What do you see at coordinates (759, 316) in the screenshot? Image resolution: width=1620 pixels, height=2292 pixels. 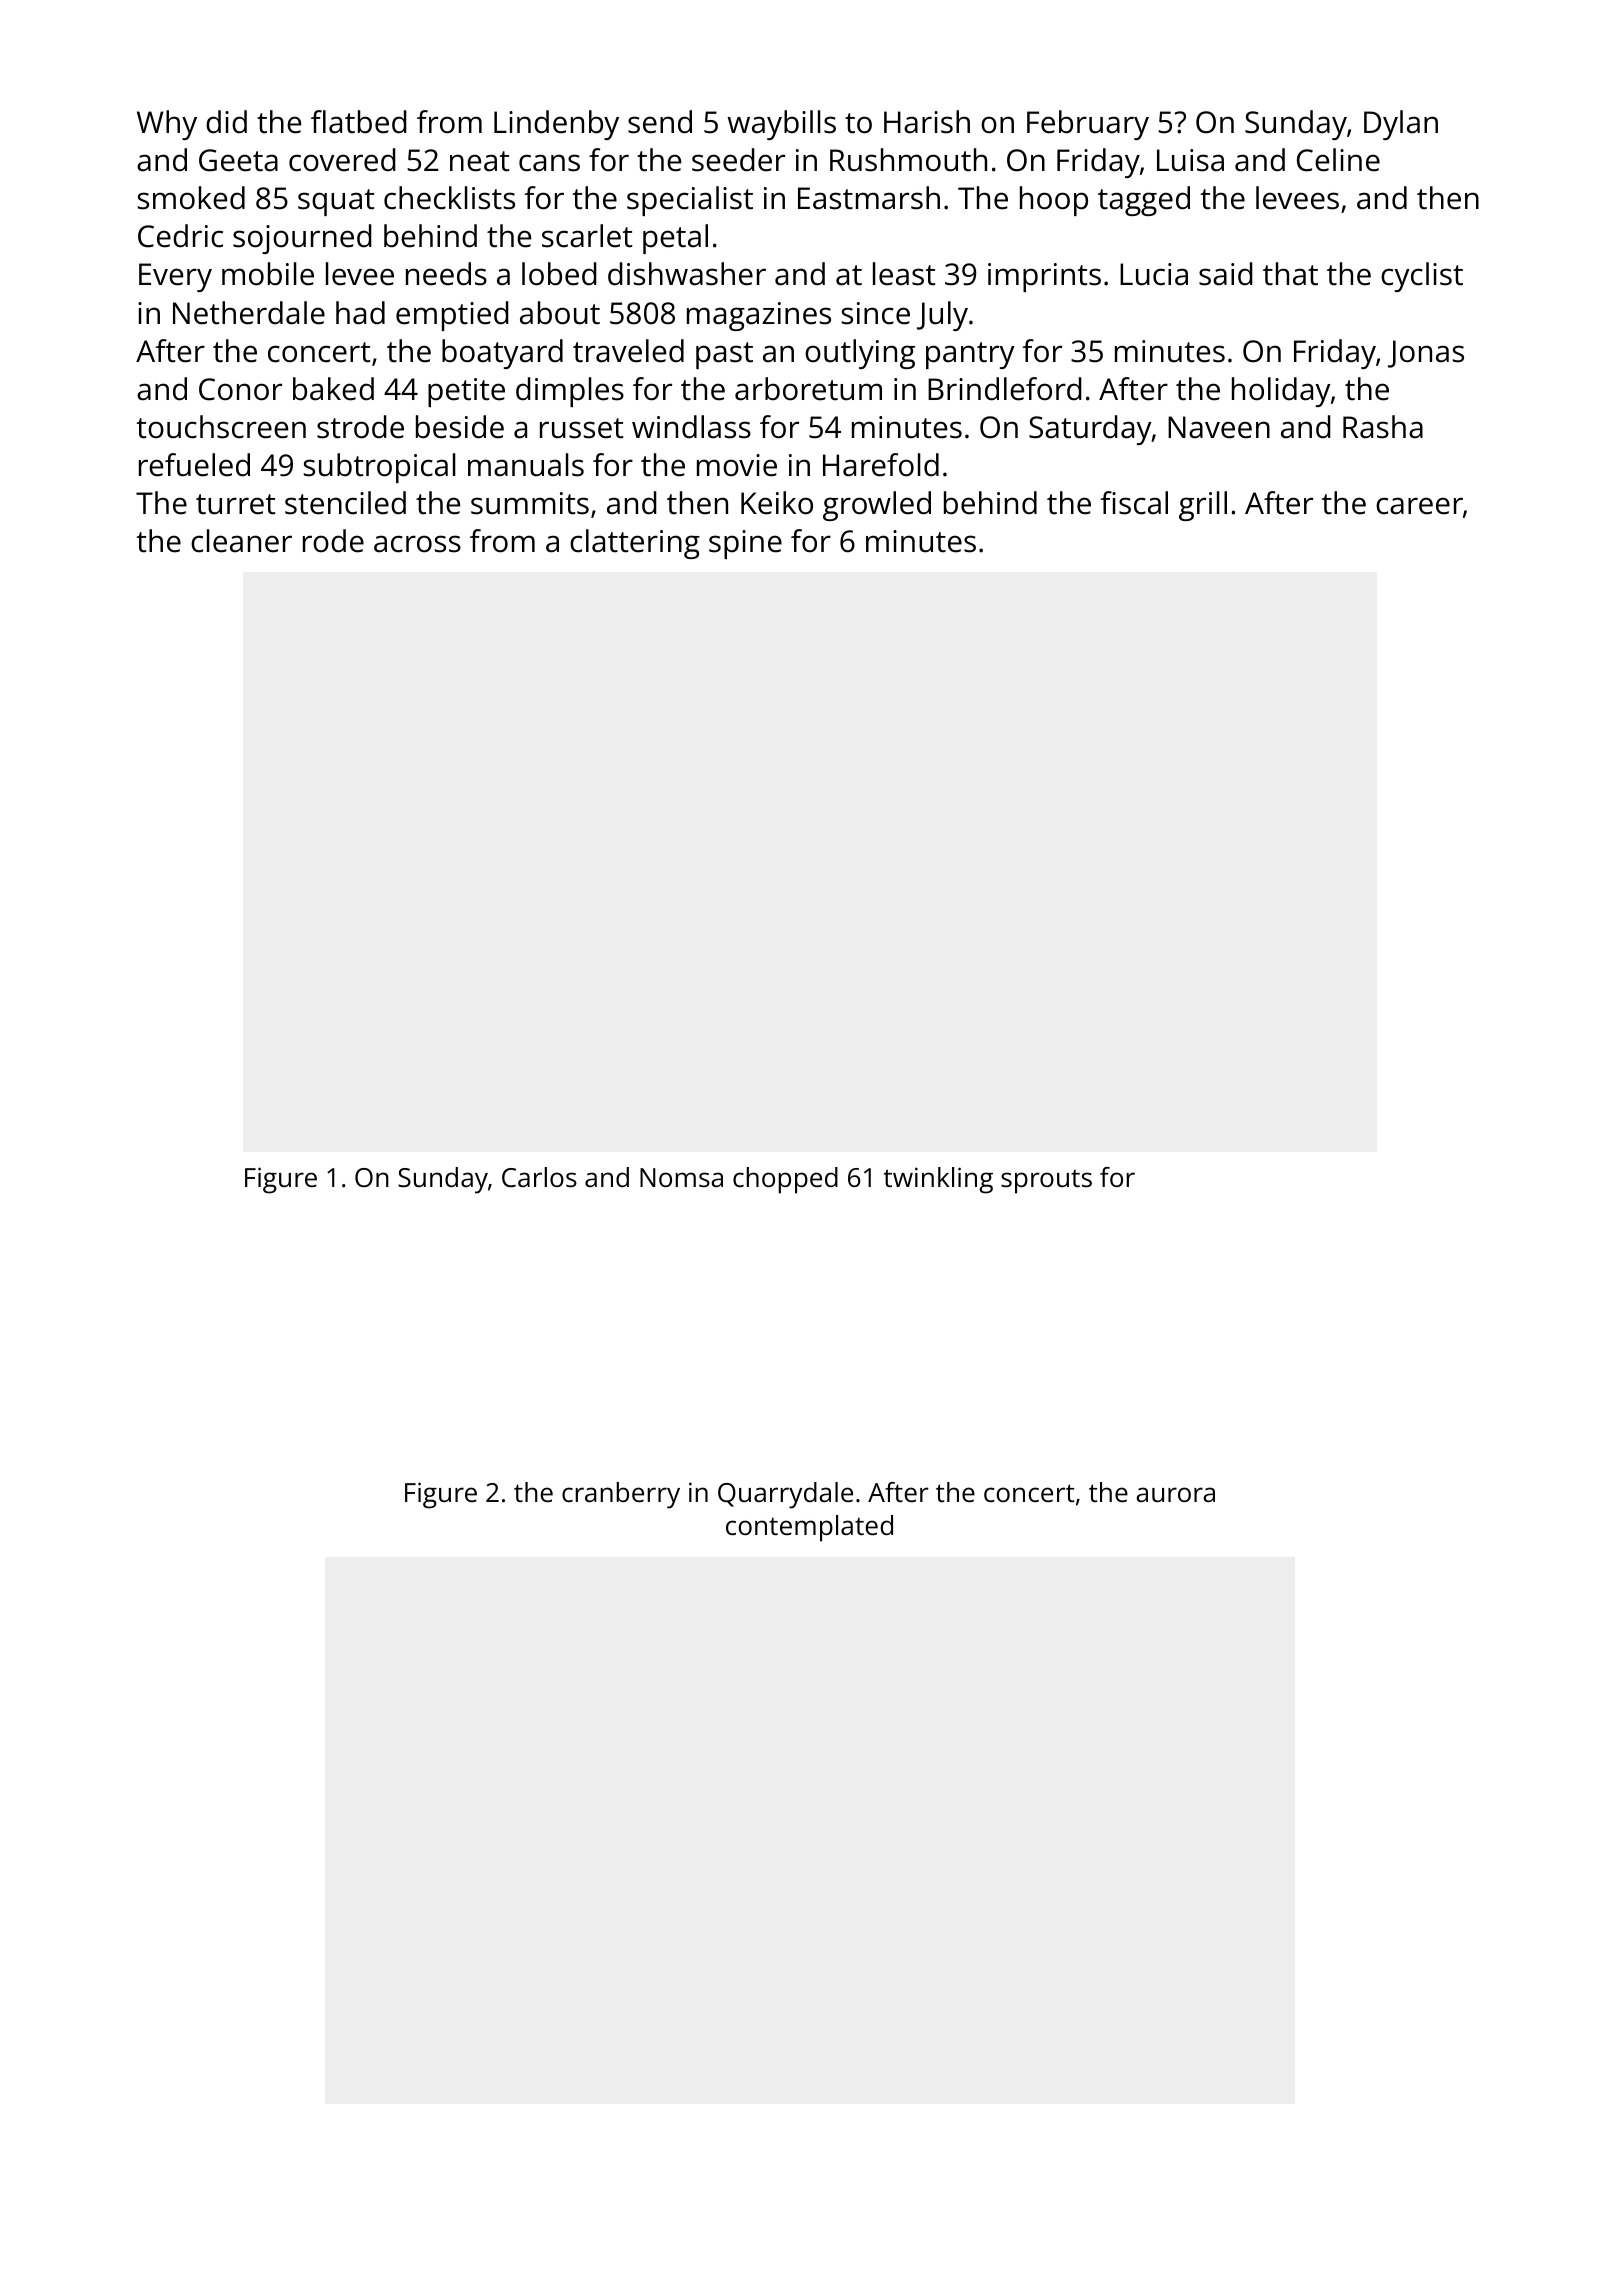 I see `magazines` at bounding box center [759, 316].
